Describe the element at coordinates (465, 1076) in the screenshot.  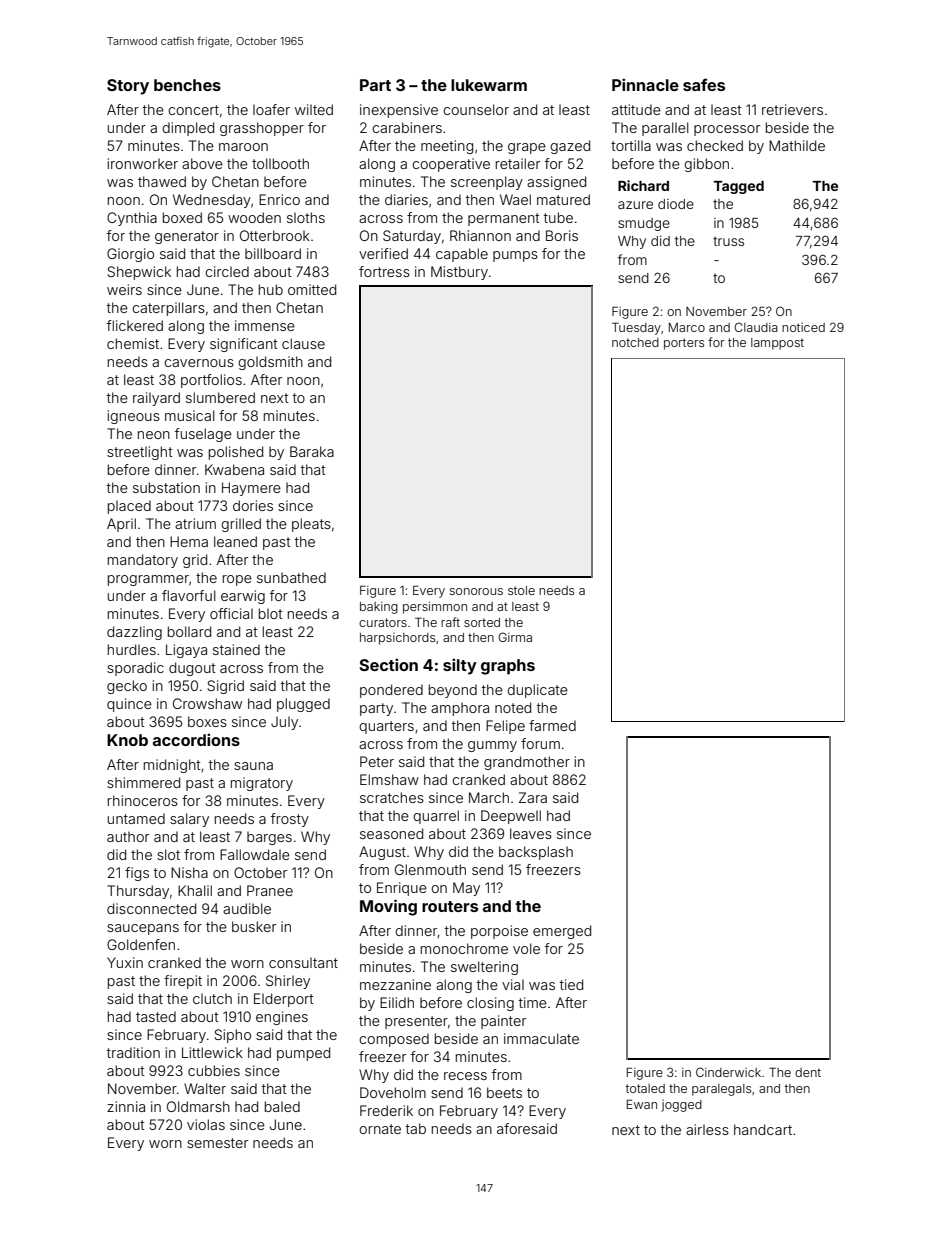
I see `recess` at that location.
